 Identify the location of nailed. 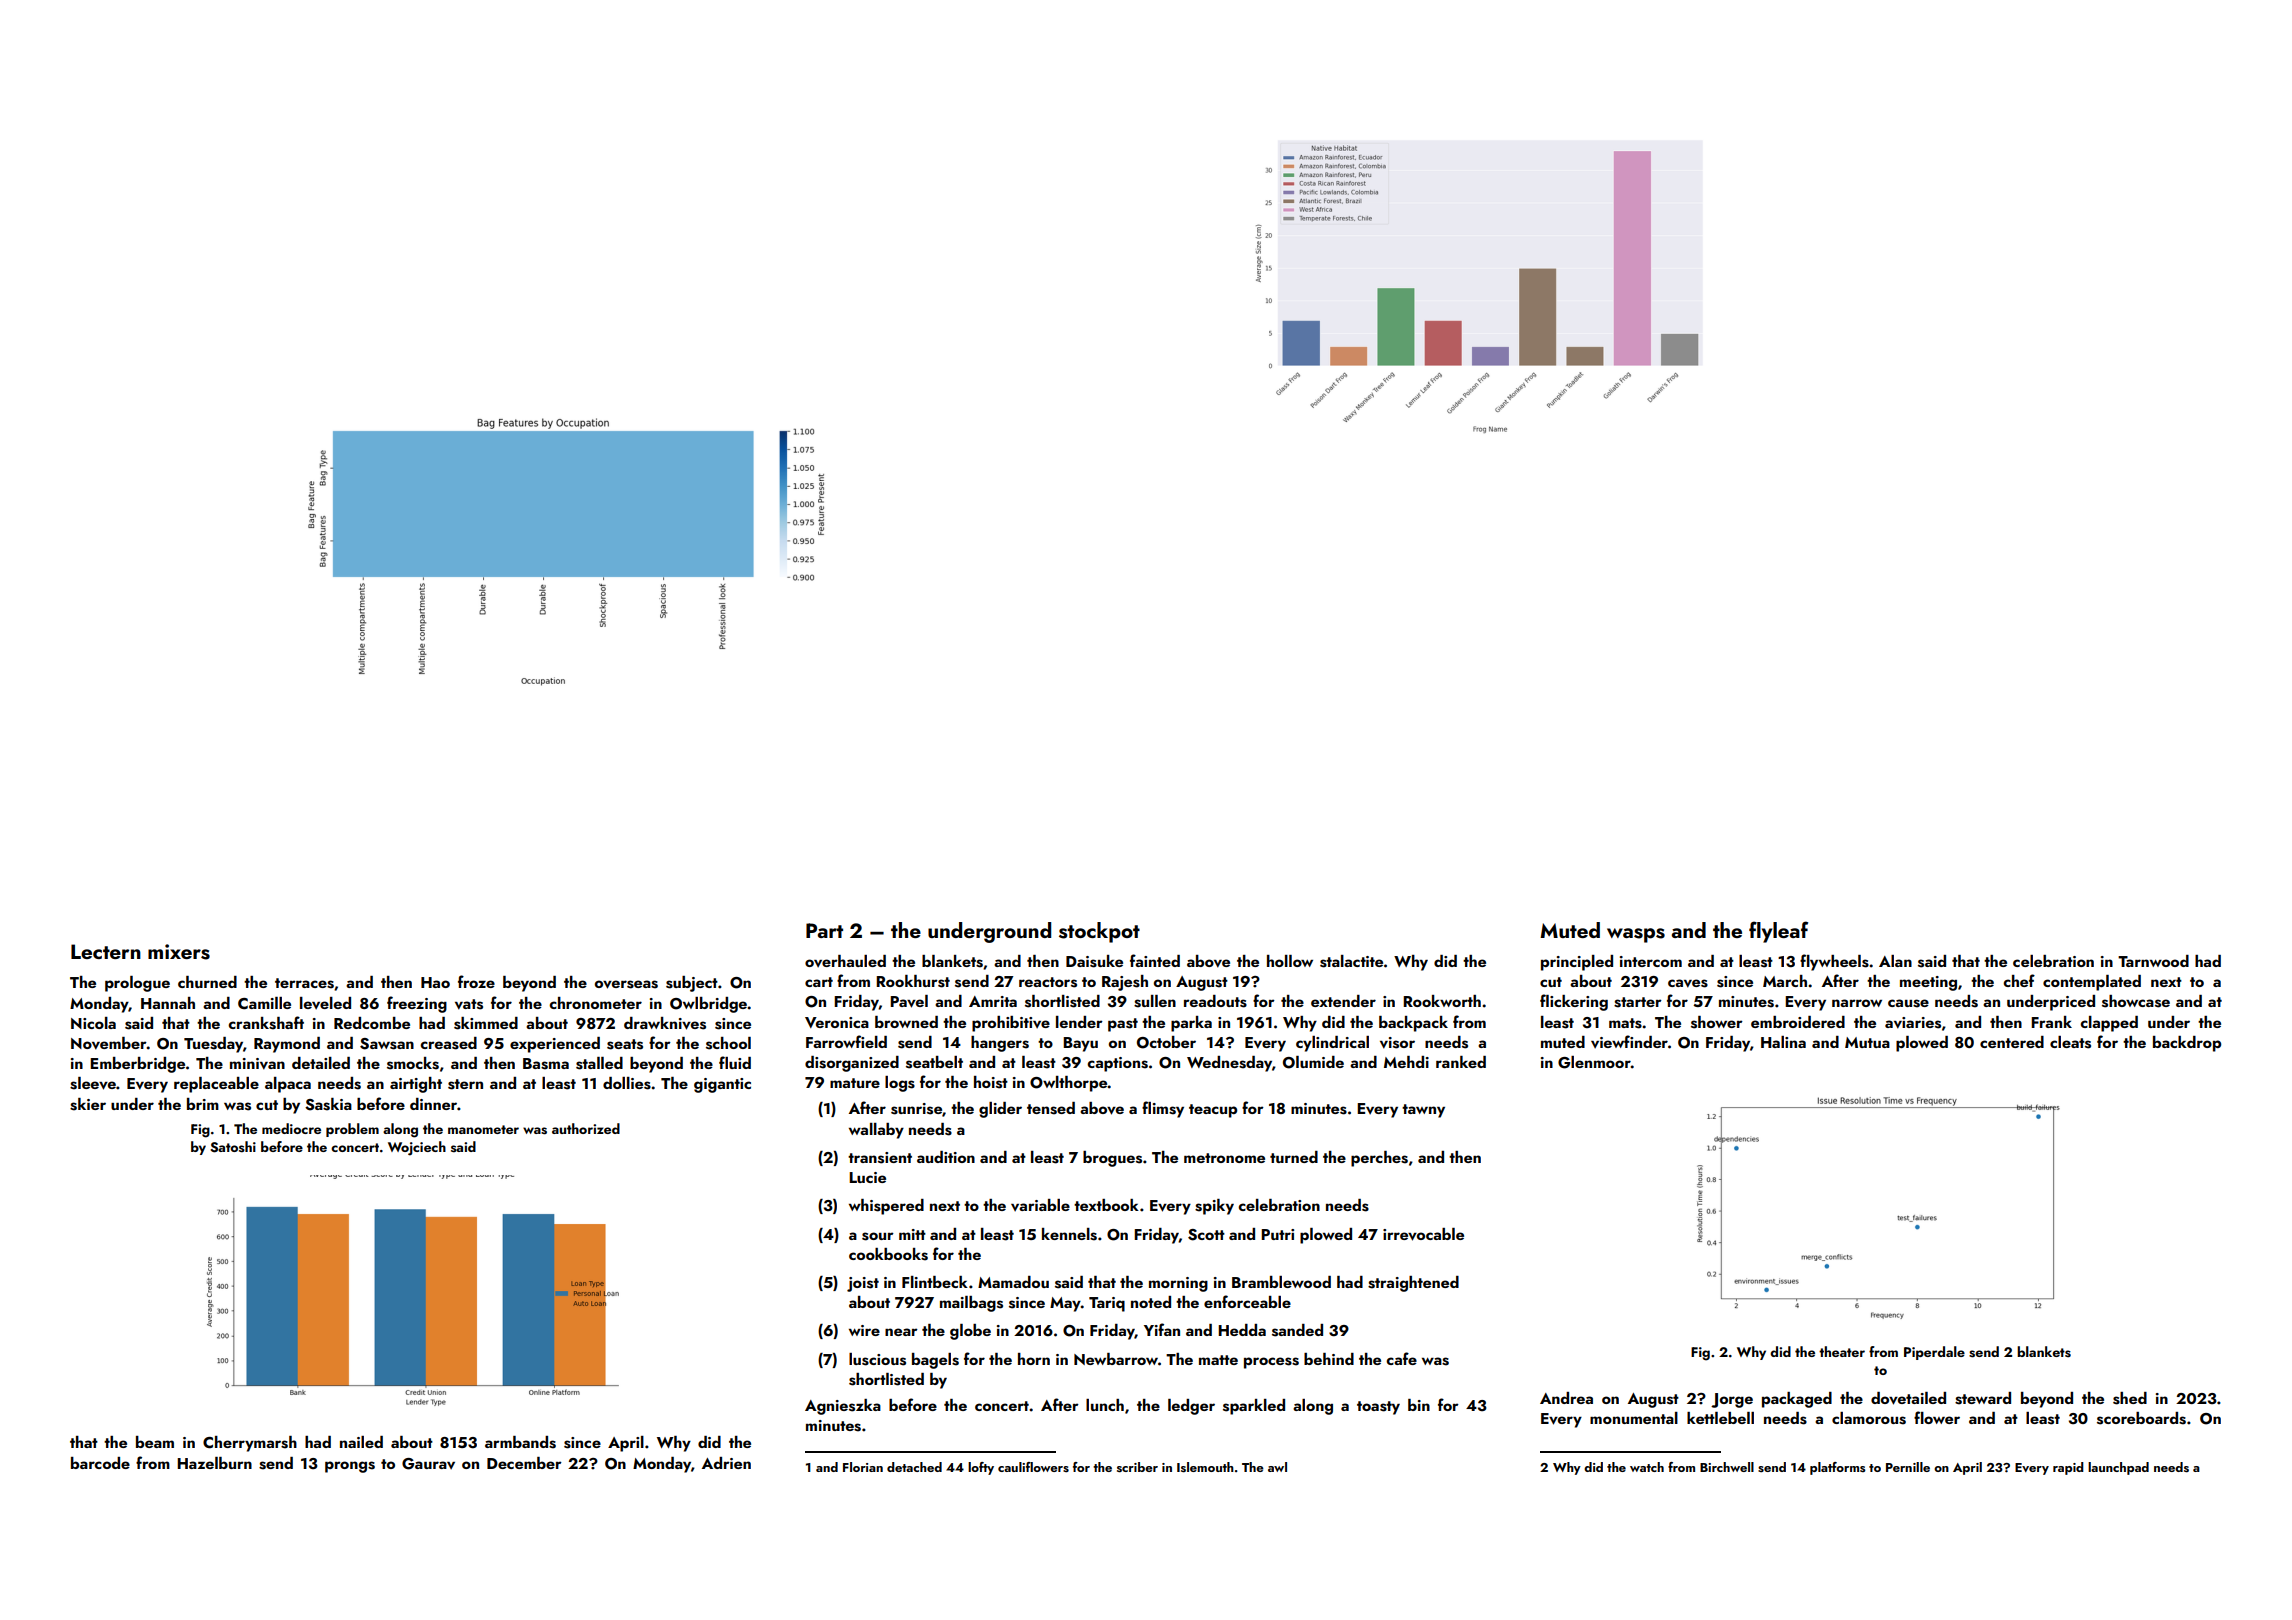
(361, 1442).
